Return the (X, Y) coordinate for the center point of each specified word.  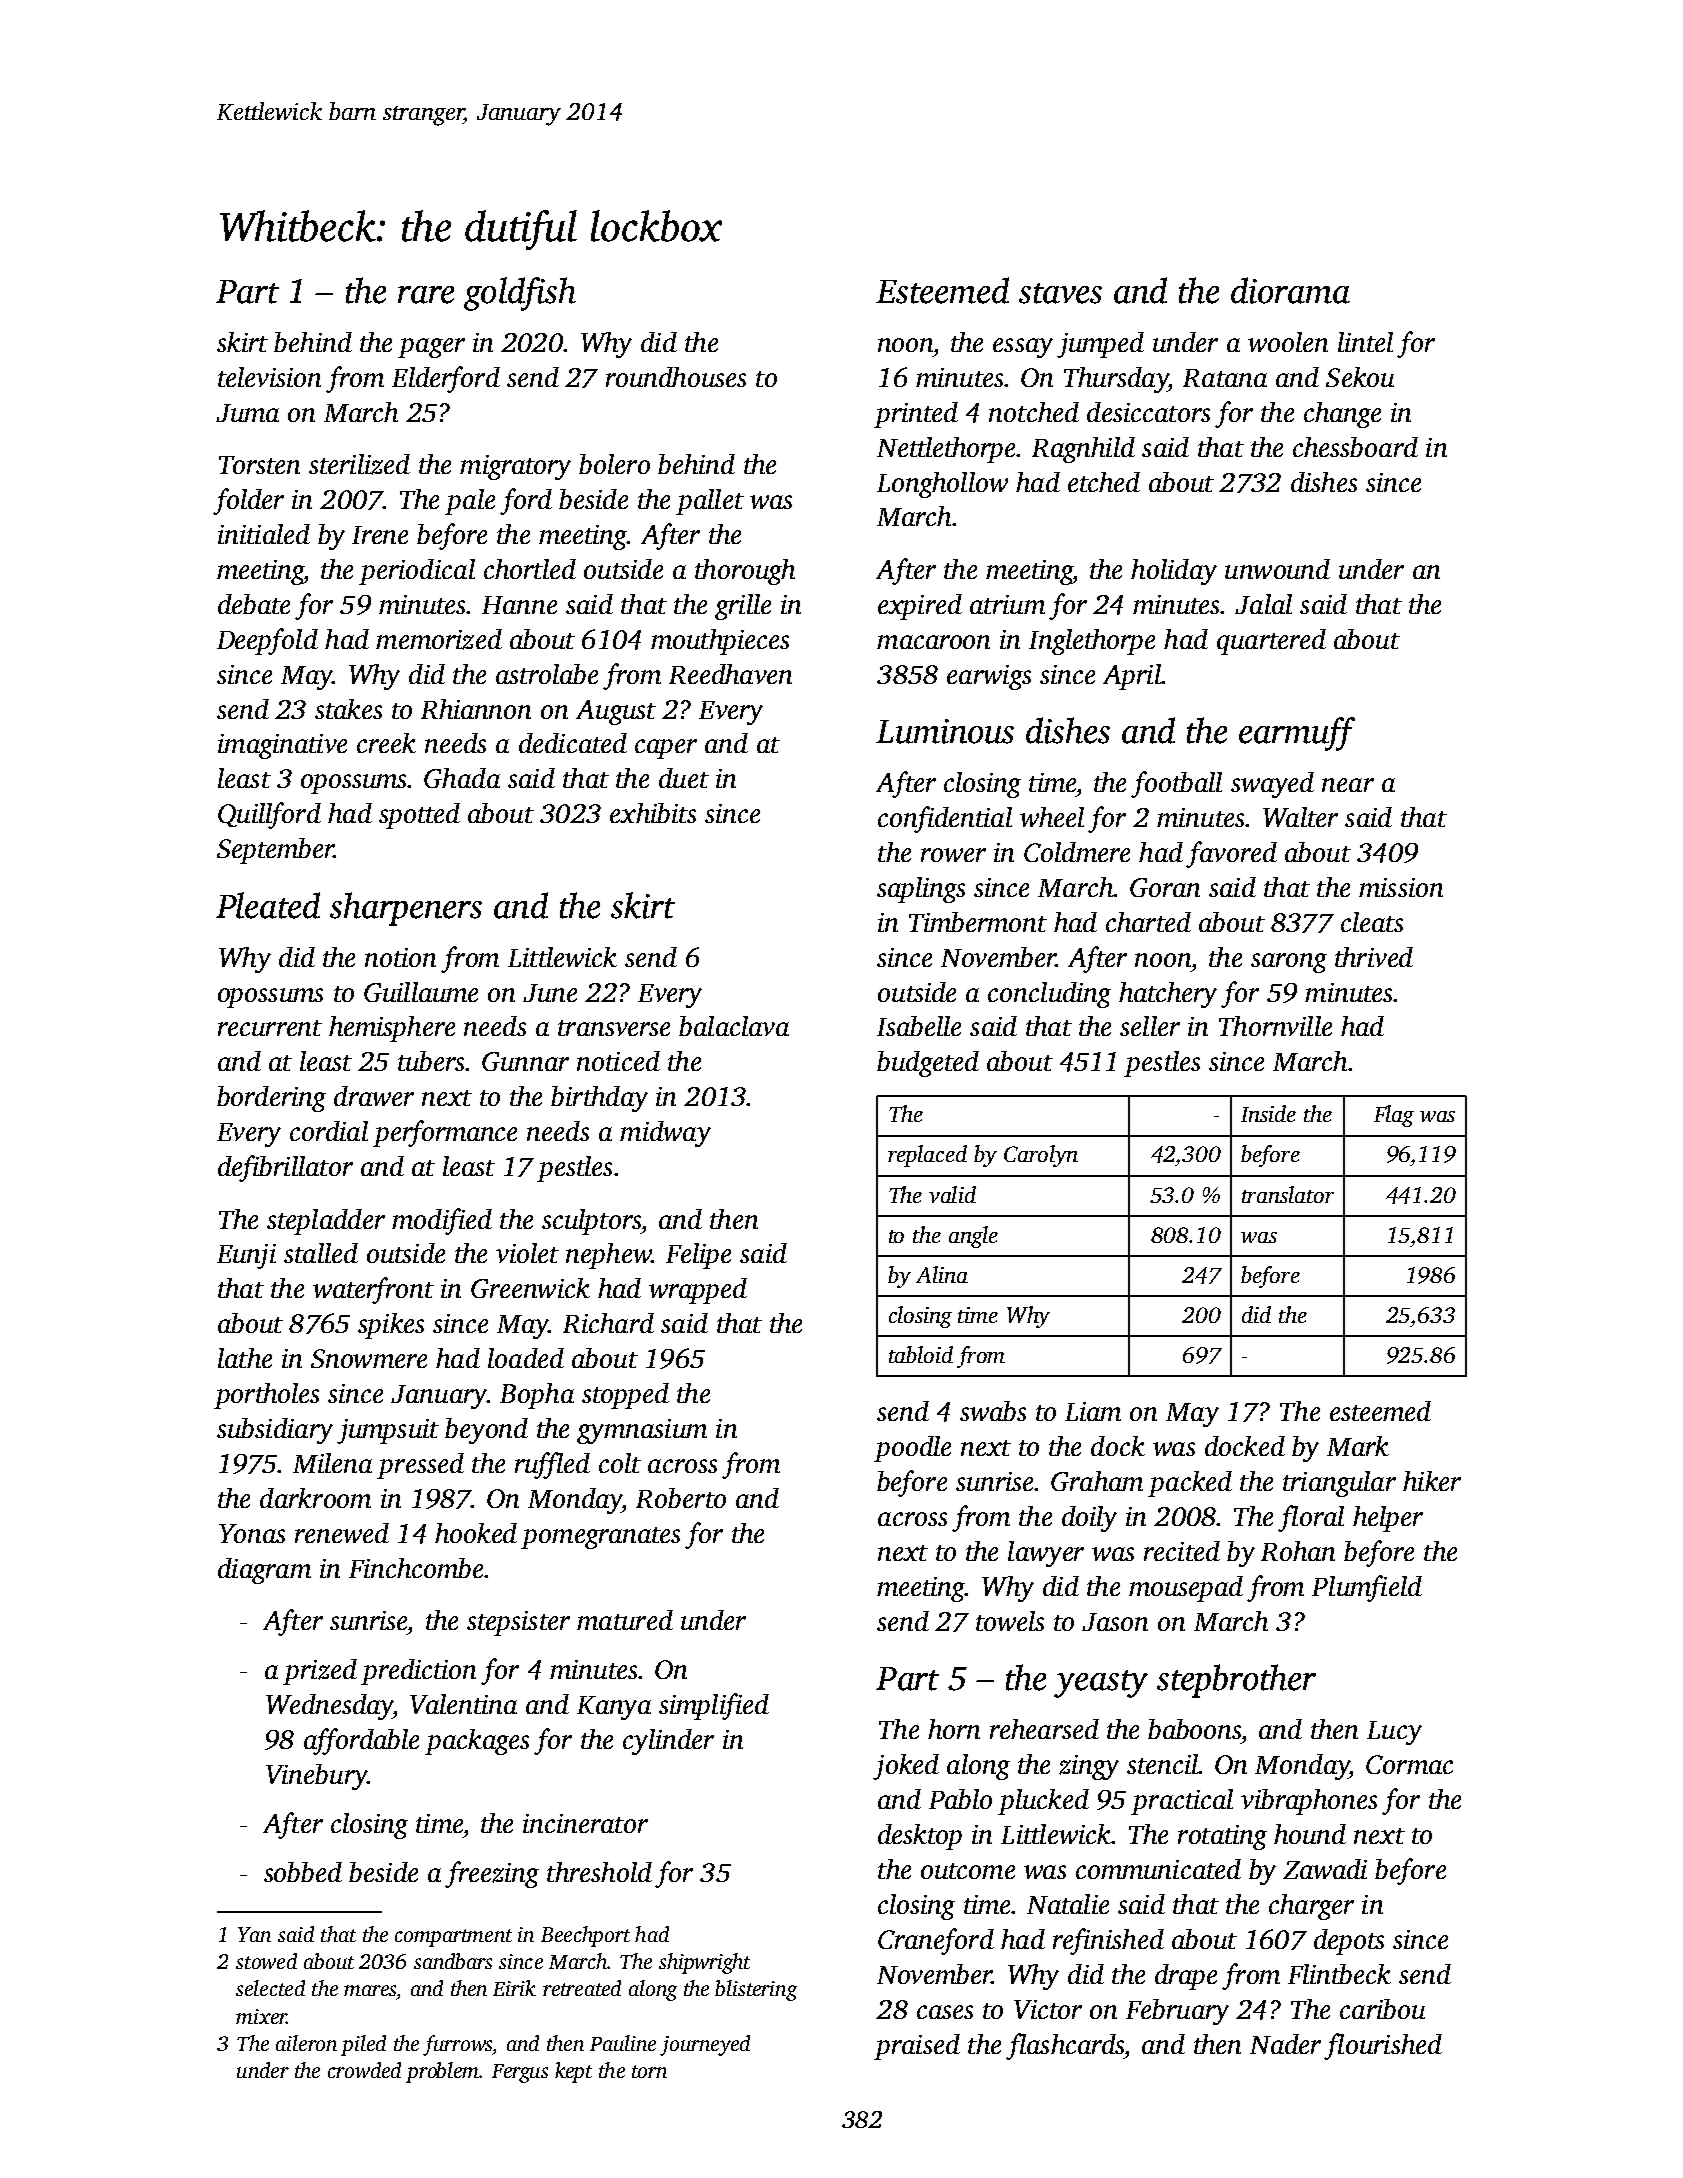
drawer (374, 1096)
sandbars (453, 1961)
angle (973, 1237)
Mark (1358, 1446)
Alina (942, 1274)
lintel (1365, 342)
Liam (1093, 1411)
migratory (515, 467)
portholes (266, 1396)
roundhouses (676, 377)
